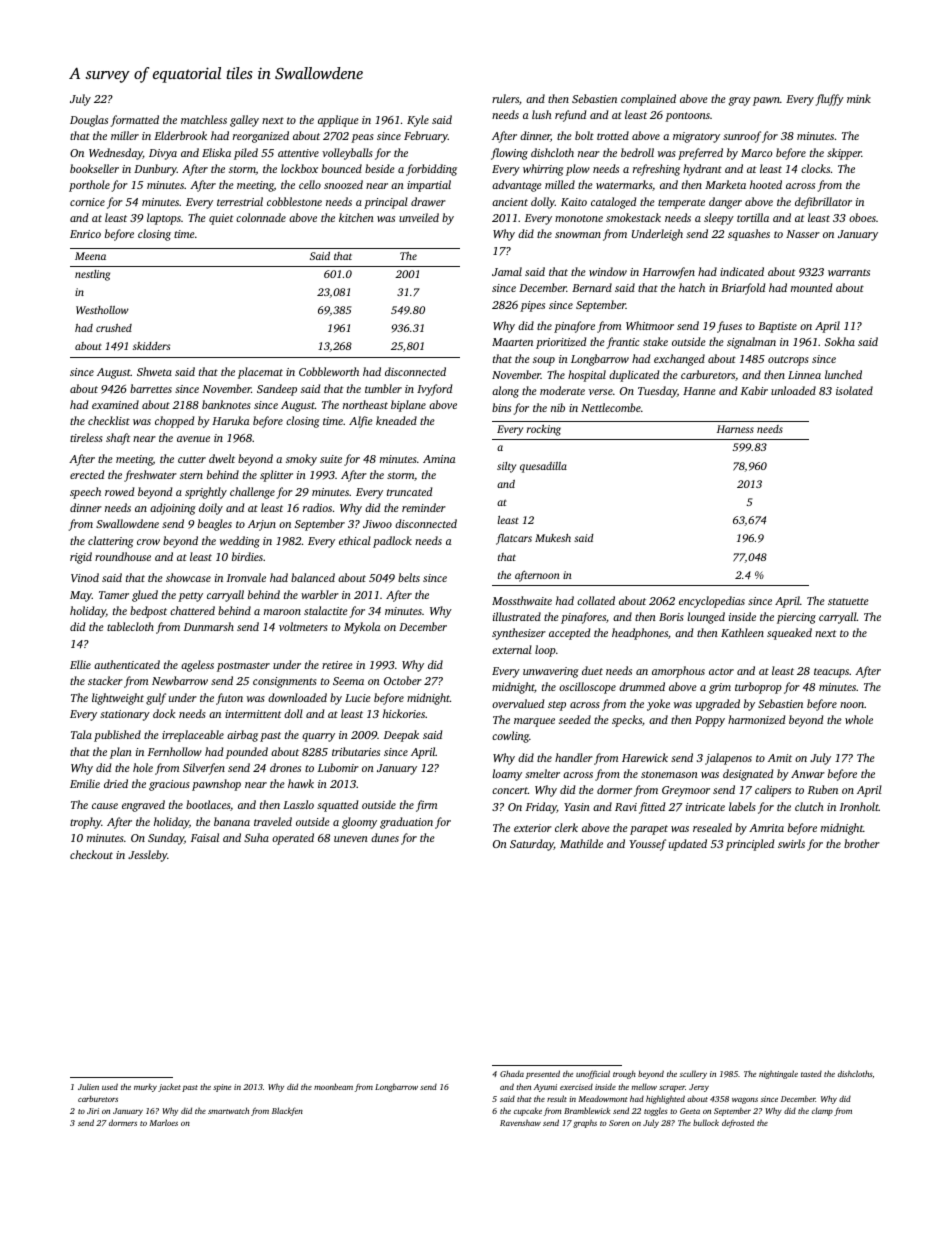 The image size is (952, 1233). I want to click on cornice, so click(87, 202).
